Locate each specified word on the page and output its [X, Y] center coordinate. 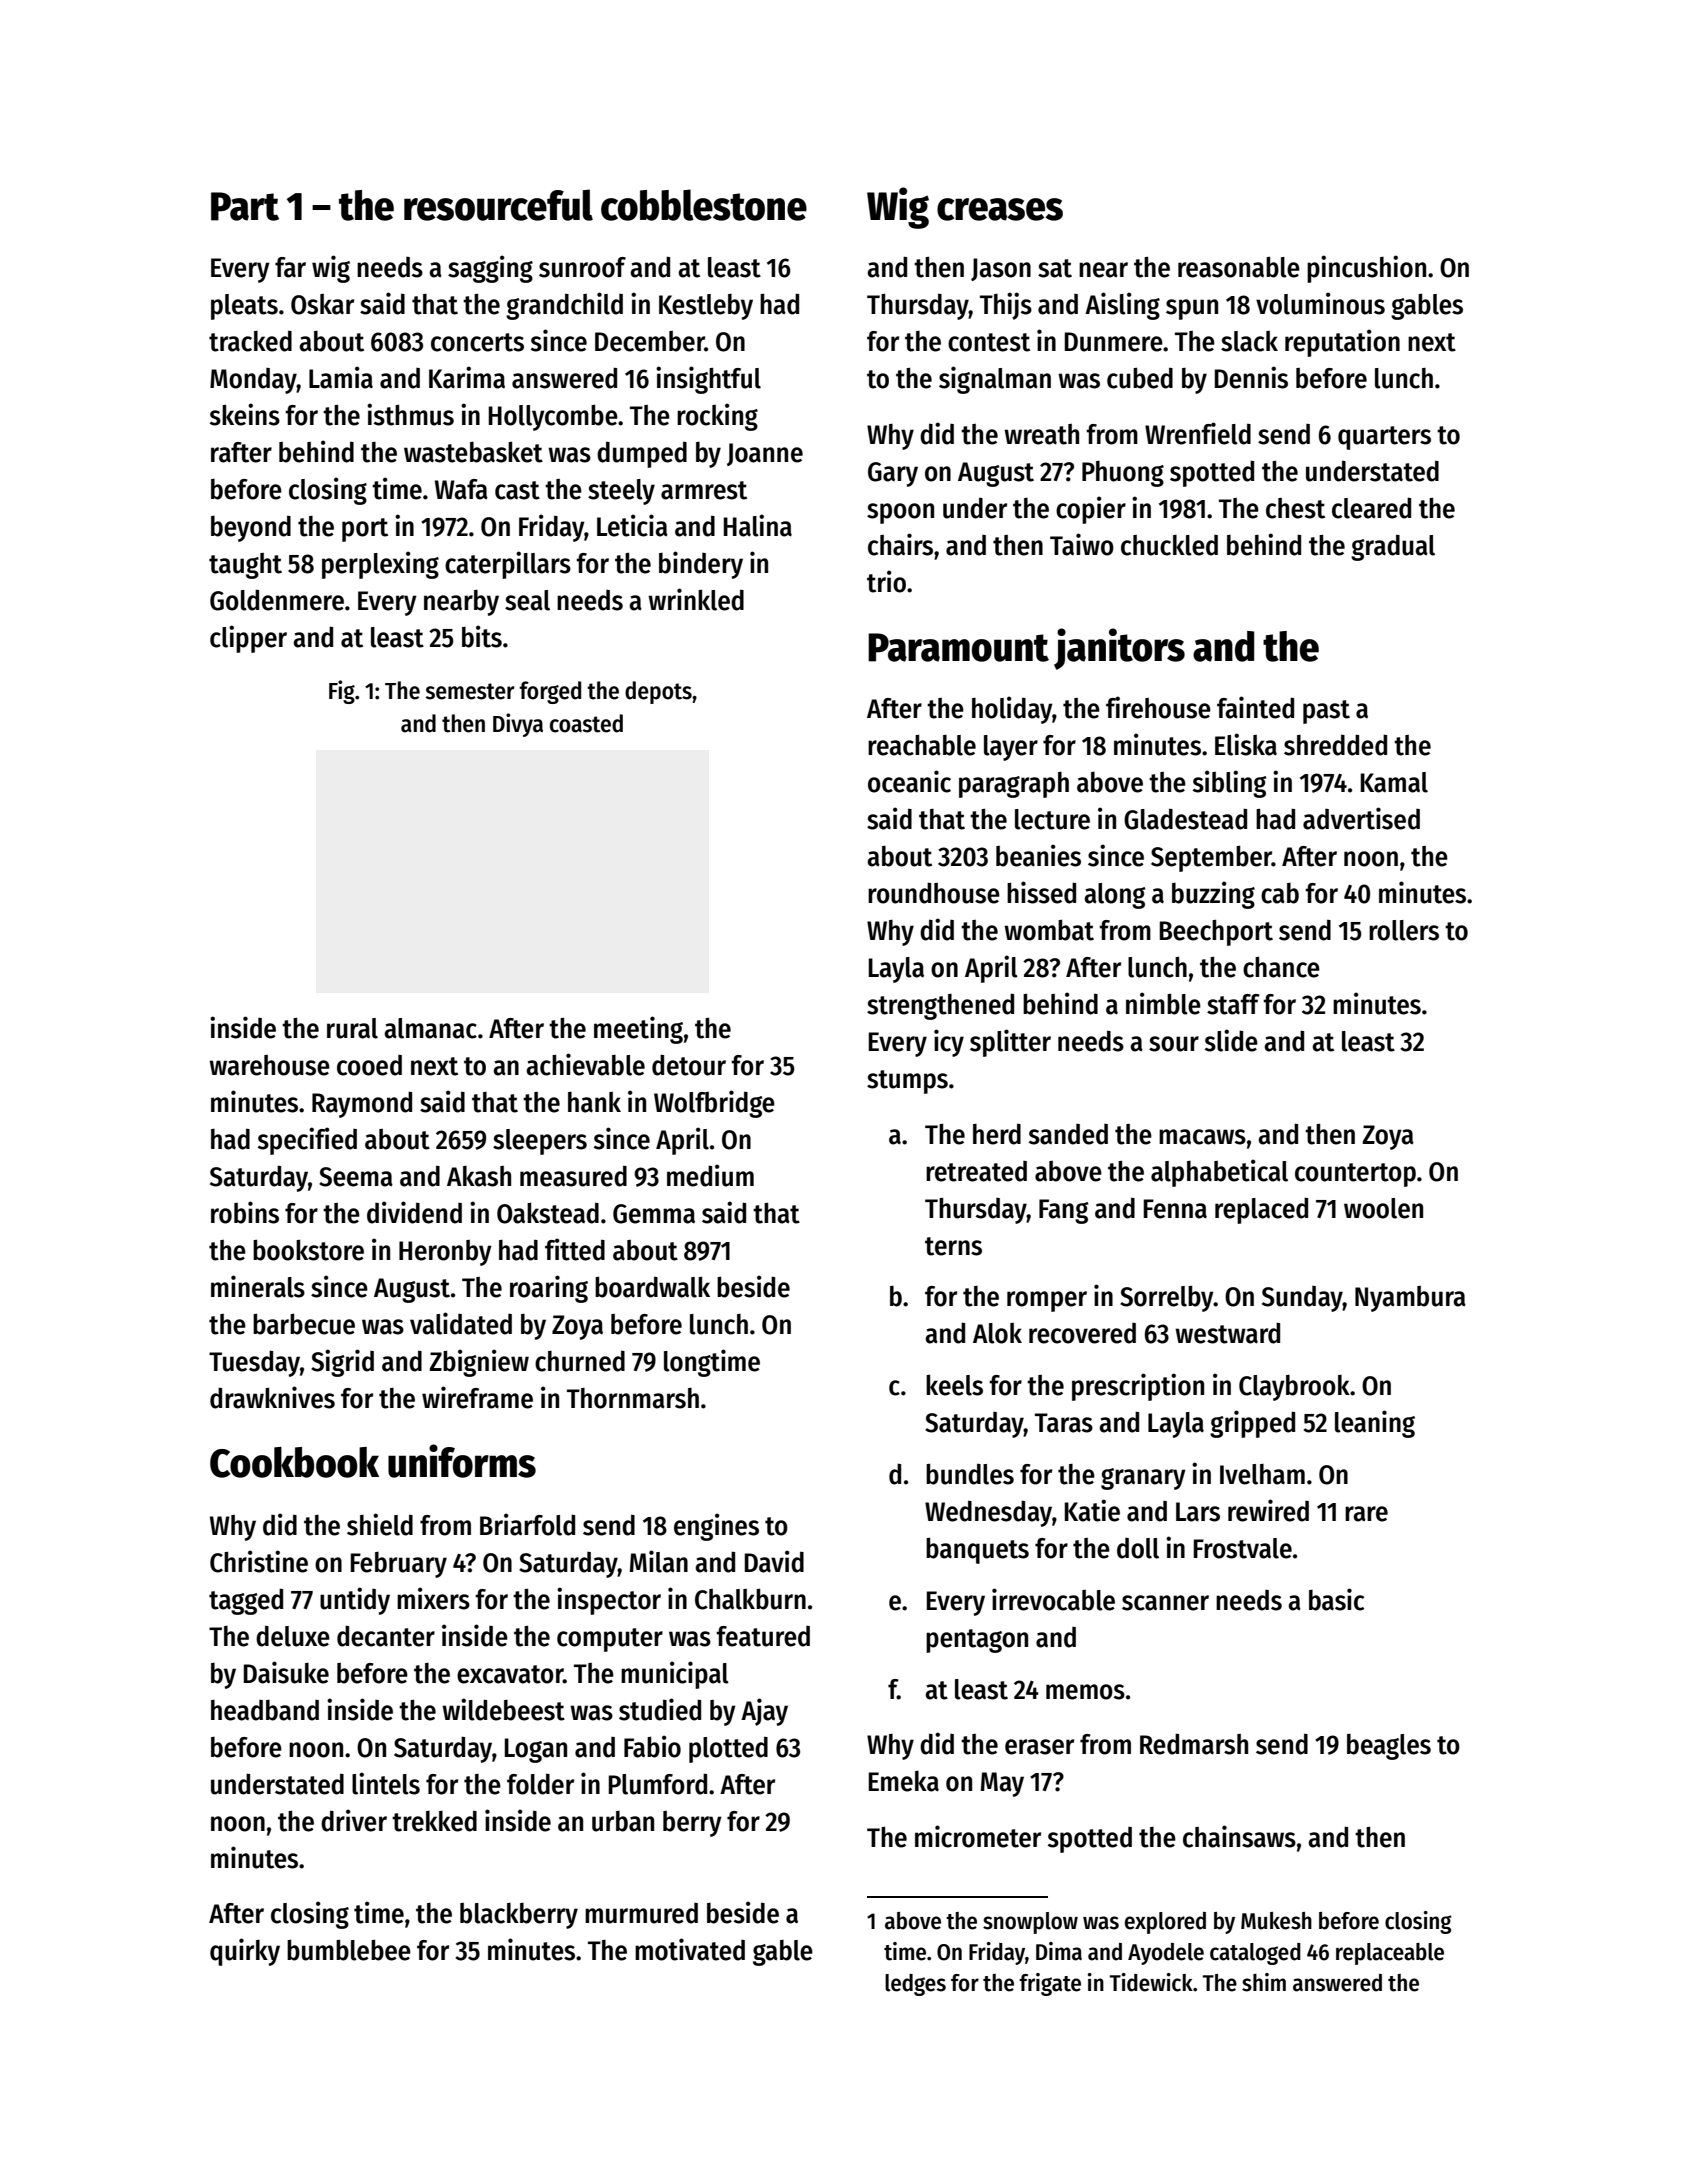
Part [245, 206]
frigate [1050, 1984]
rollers [1404, 930]
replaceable [1390, 1954]
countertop [1355, 1175]
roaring [549, 1289]
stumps [907, 1082]
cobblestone [704, 205]
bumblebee [349, 1950]
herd [997, 1134]
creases [1000, 209]
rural [352, 1028]
